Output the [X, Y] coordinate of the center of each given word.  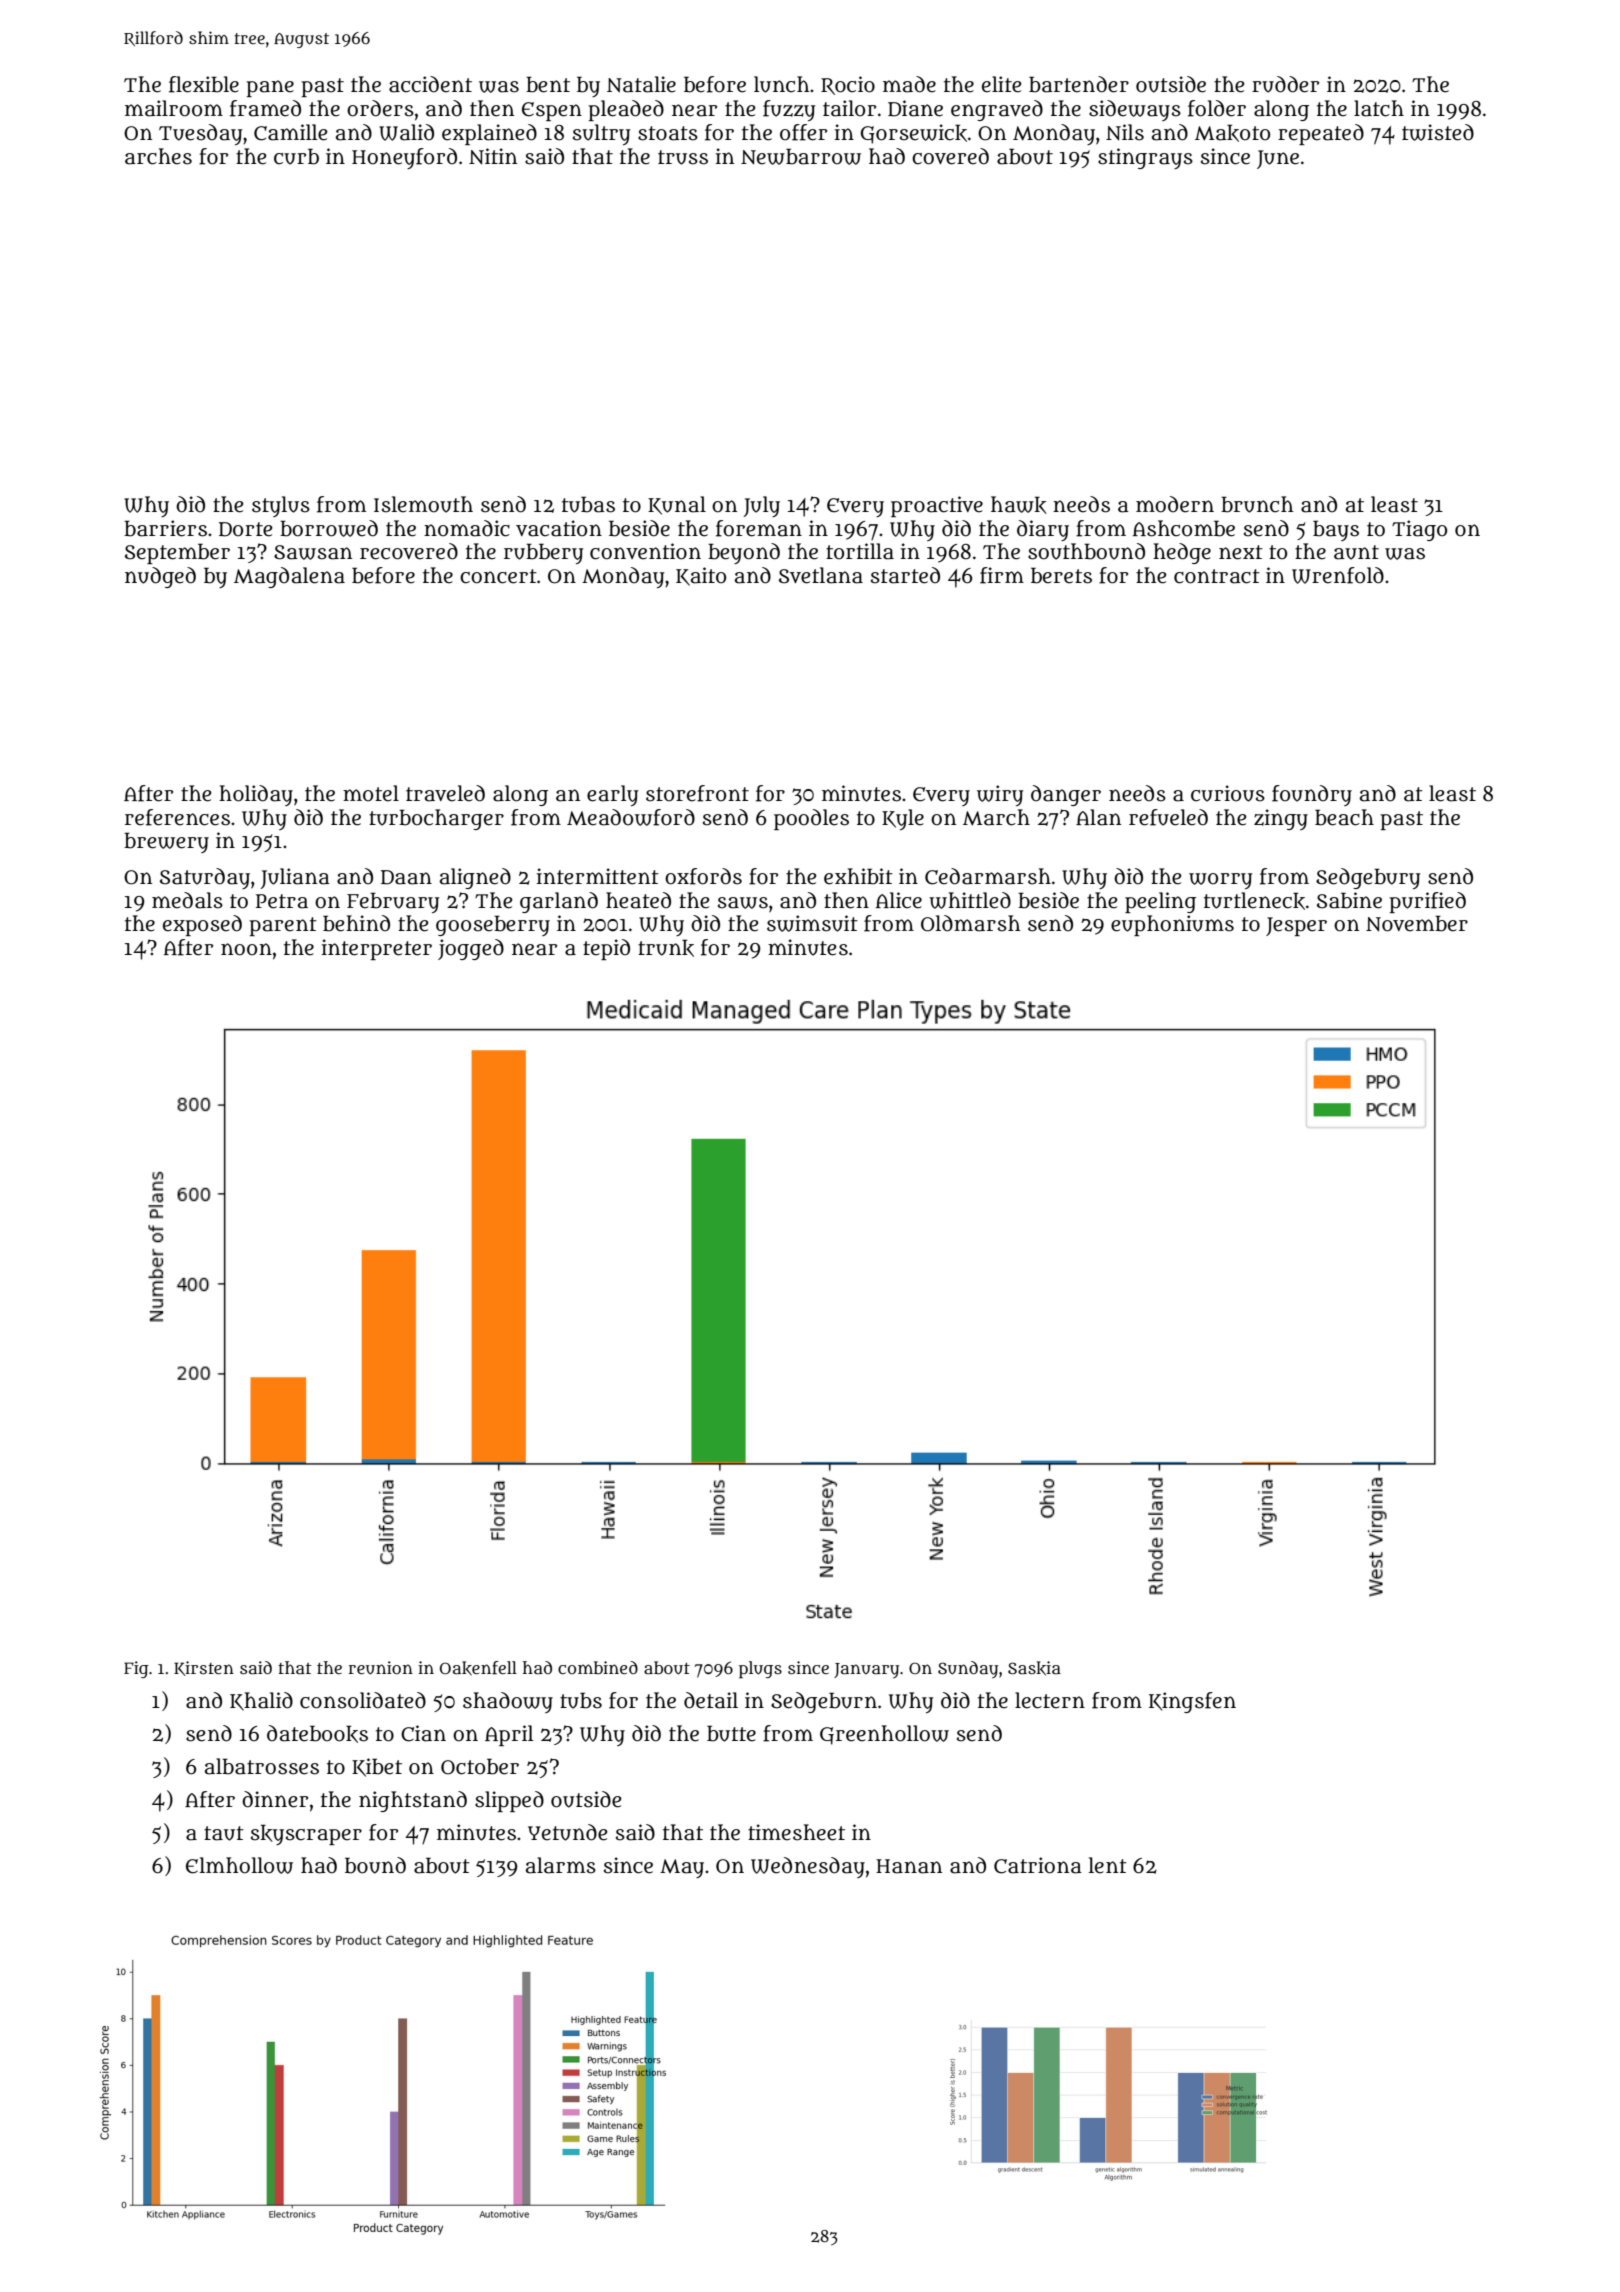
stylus [281, 506]
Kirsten [204, 1668]
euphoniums [1172, 925]
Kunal [677, 505]
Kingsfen [1192, 1702]
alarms [561, 1865]
